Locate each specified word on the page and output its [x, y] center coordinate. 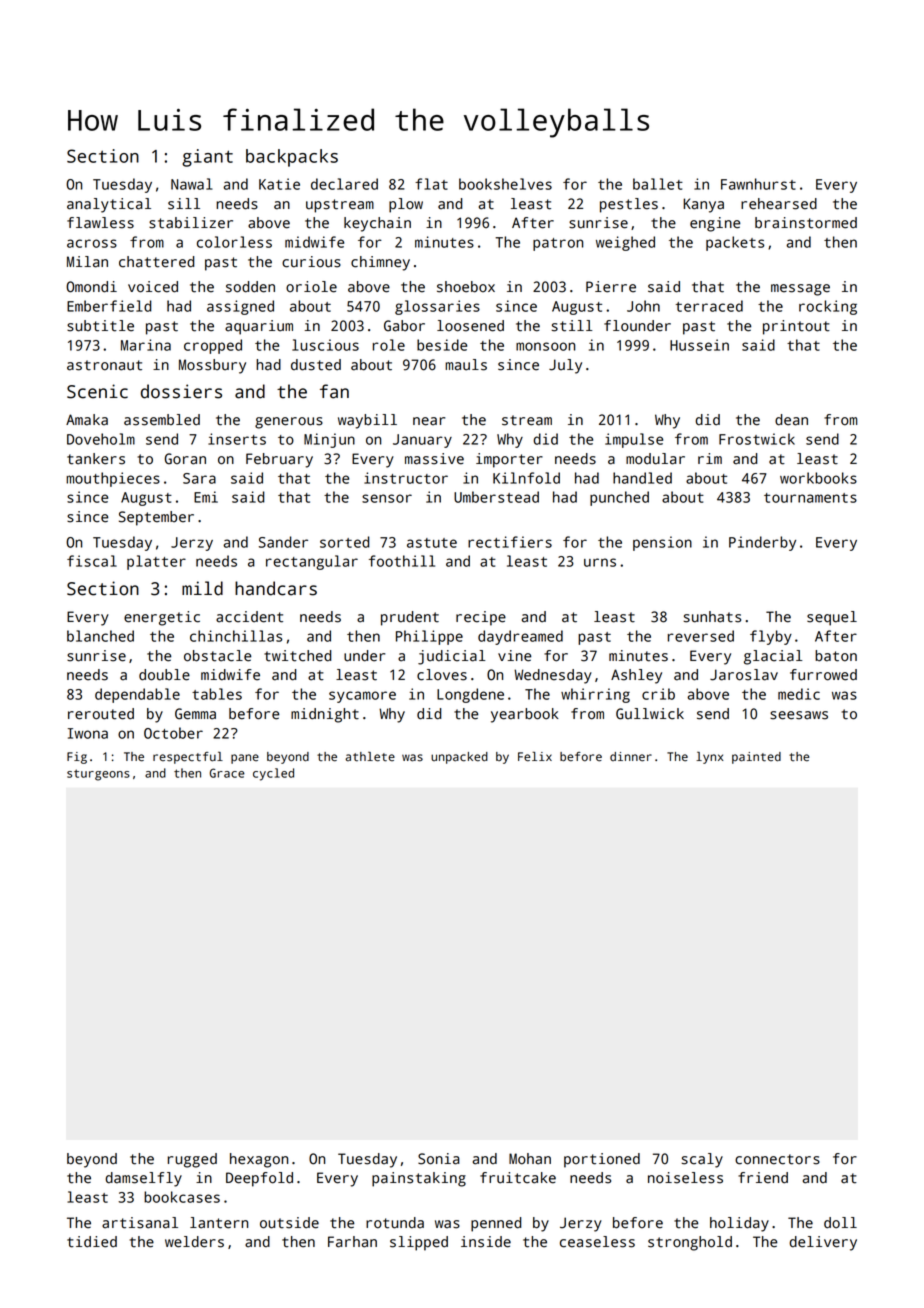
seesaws [799, 715]
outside [289, 1223]
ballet [658, 184]
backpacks [292, 158]
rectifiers [510, 542]
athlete [370, 757]
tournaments [810, 498]
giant [207, 158]
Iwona [88, 733]
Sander [283, 542]
